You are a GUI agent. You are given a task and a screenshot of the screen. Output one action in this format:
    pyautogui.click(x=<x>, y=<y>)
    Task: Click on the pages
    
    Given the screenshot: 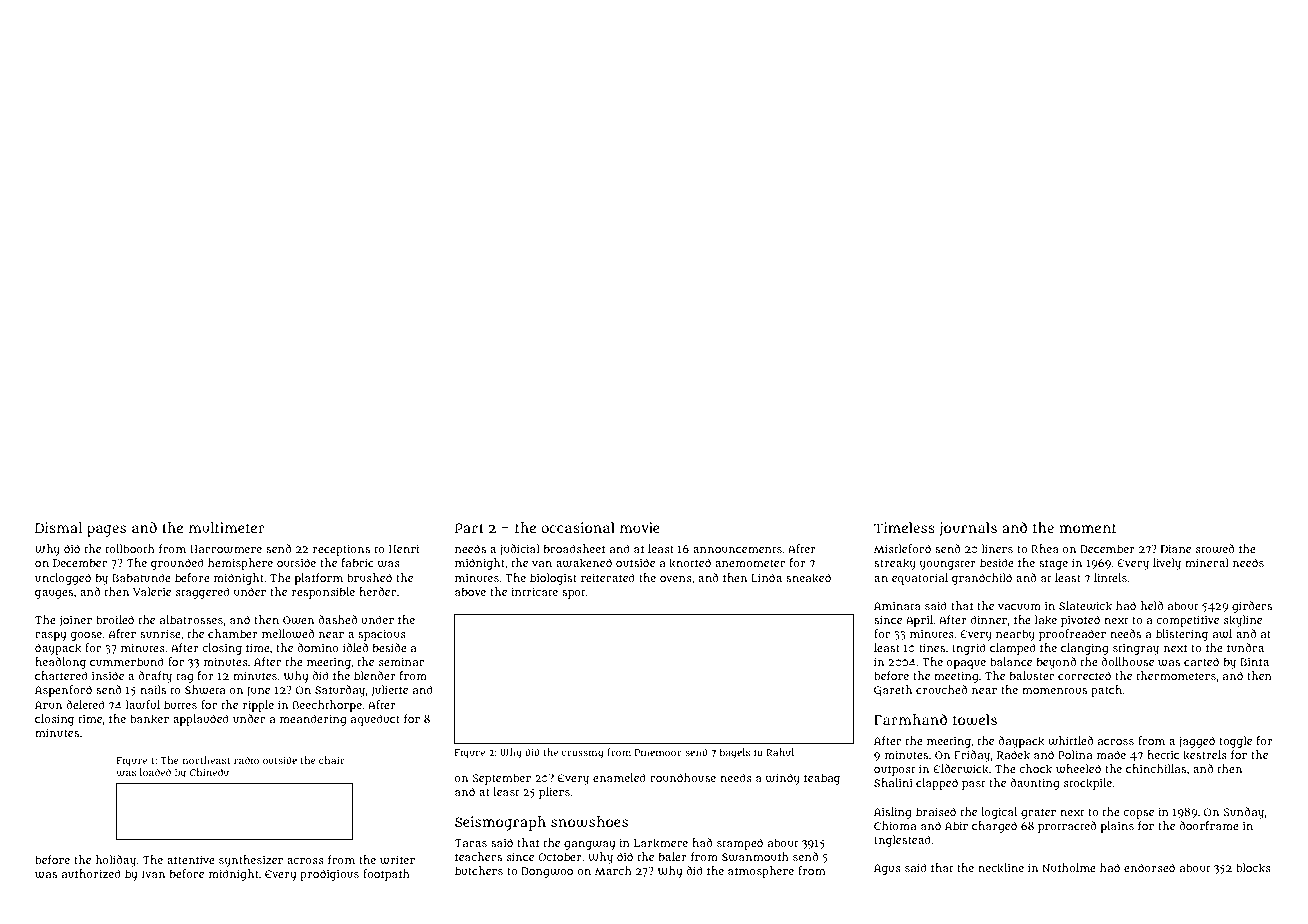 What is the action you would take?
    pyautogui.click(x=106, y=531)
